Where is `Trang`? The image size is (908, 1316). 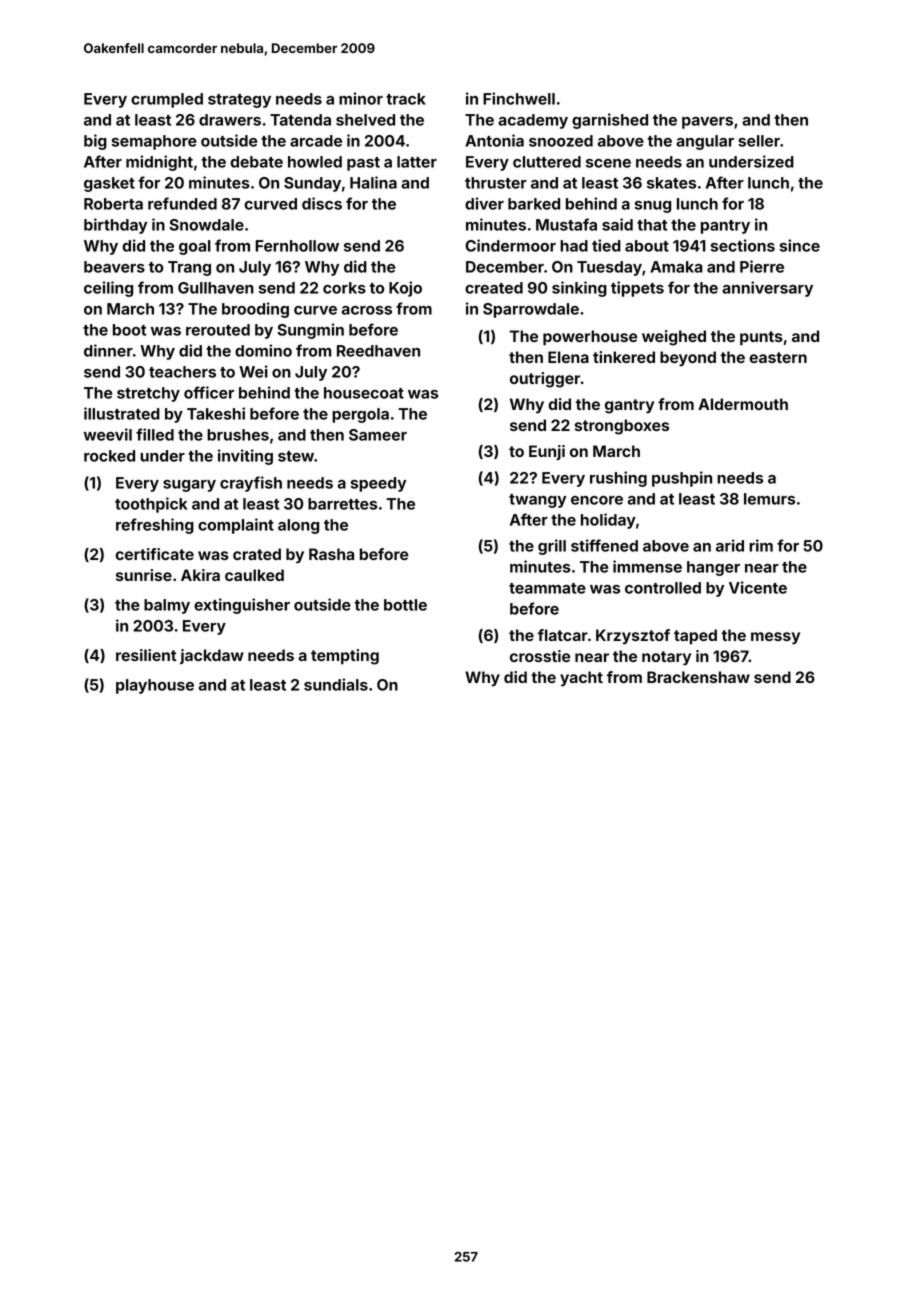
Trang is located at coordinates (189, 268).
